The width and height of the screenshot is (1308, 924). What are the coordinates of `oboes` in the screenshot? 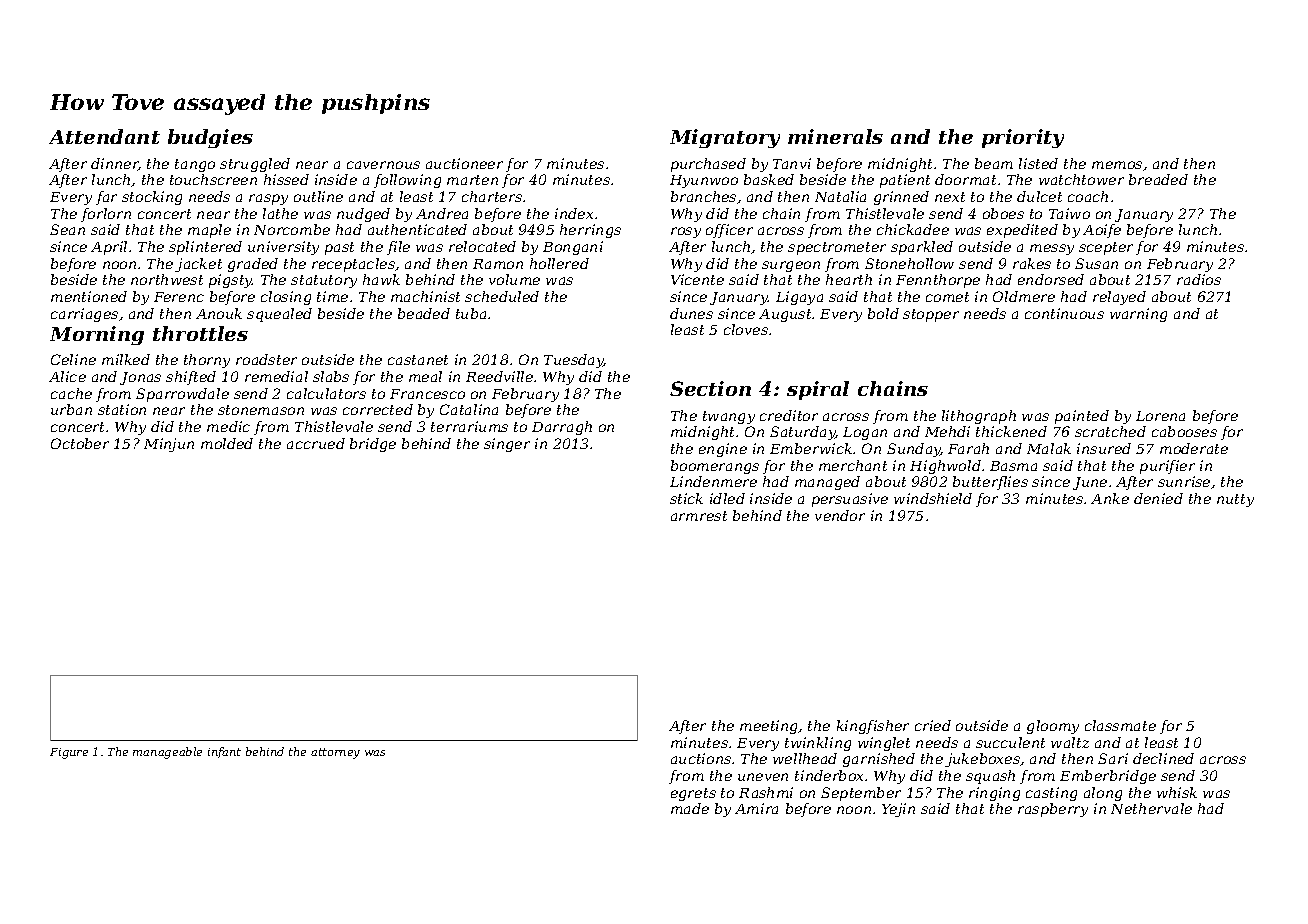 It's located at (1003, 213).
